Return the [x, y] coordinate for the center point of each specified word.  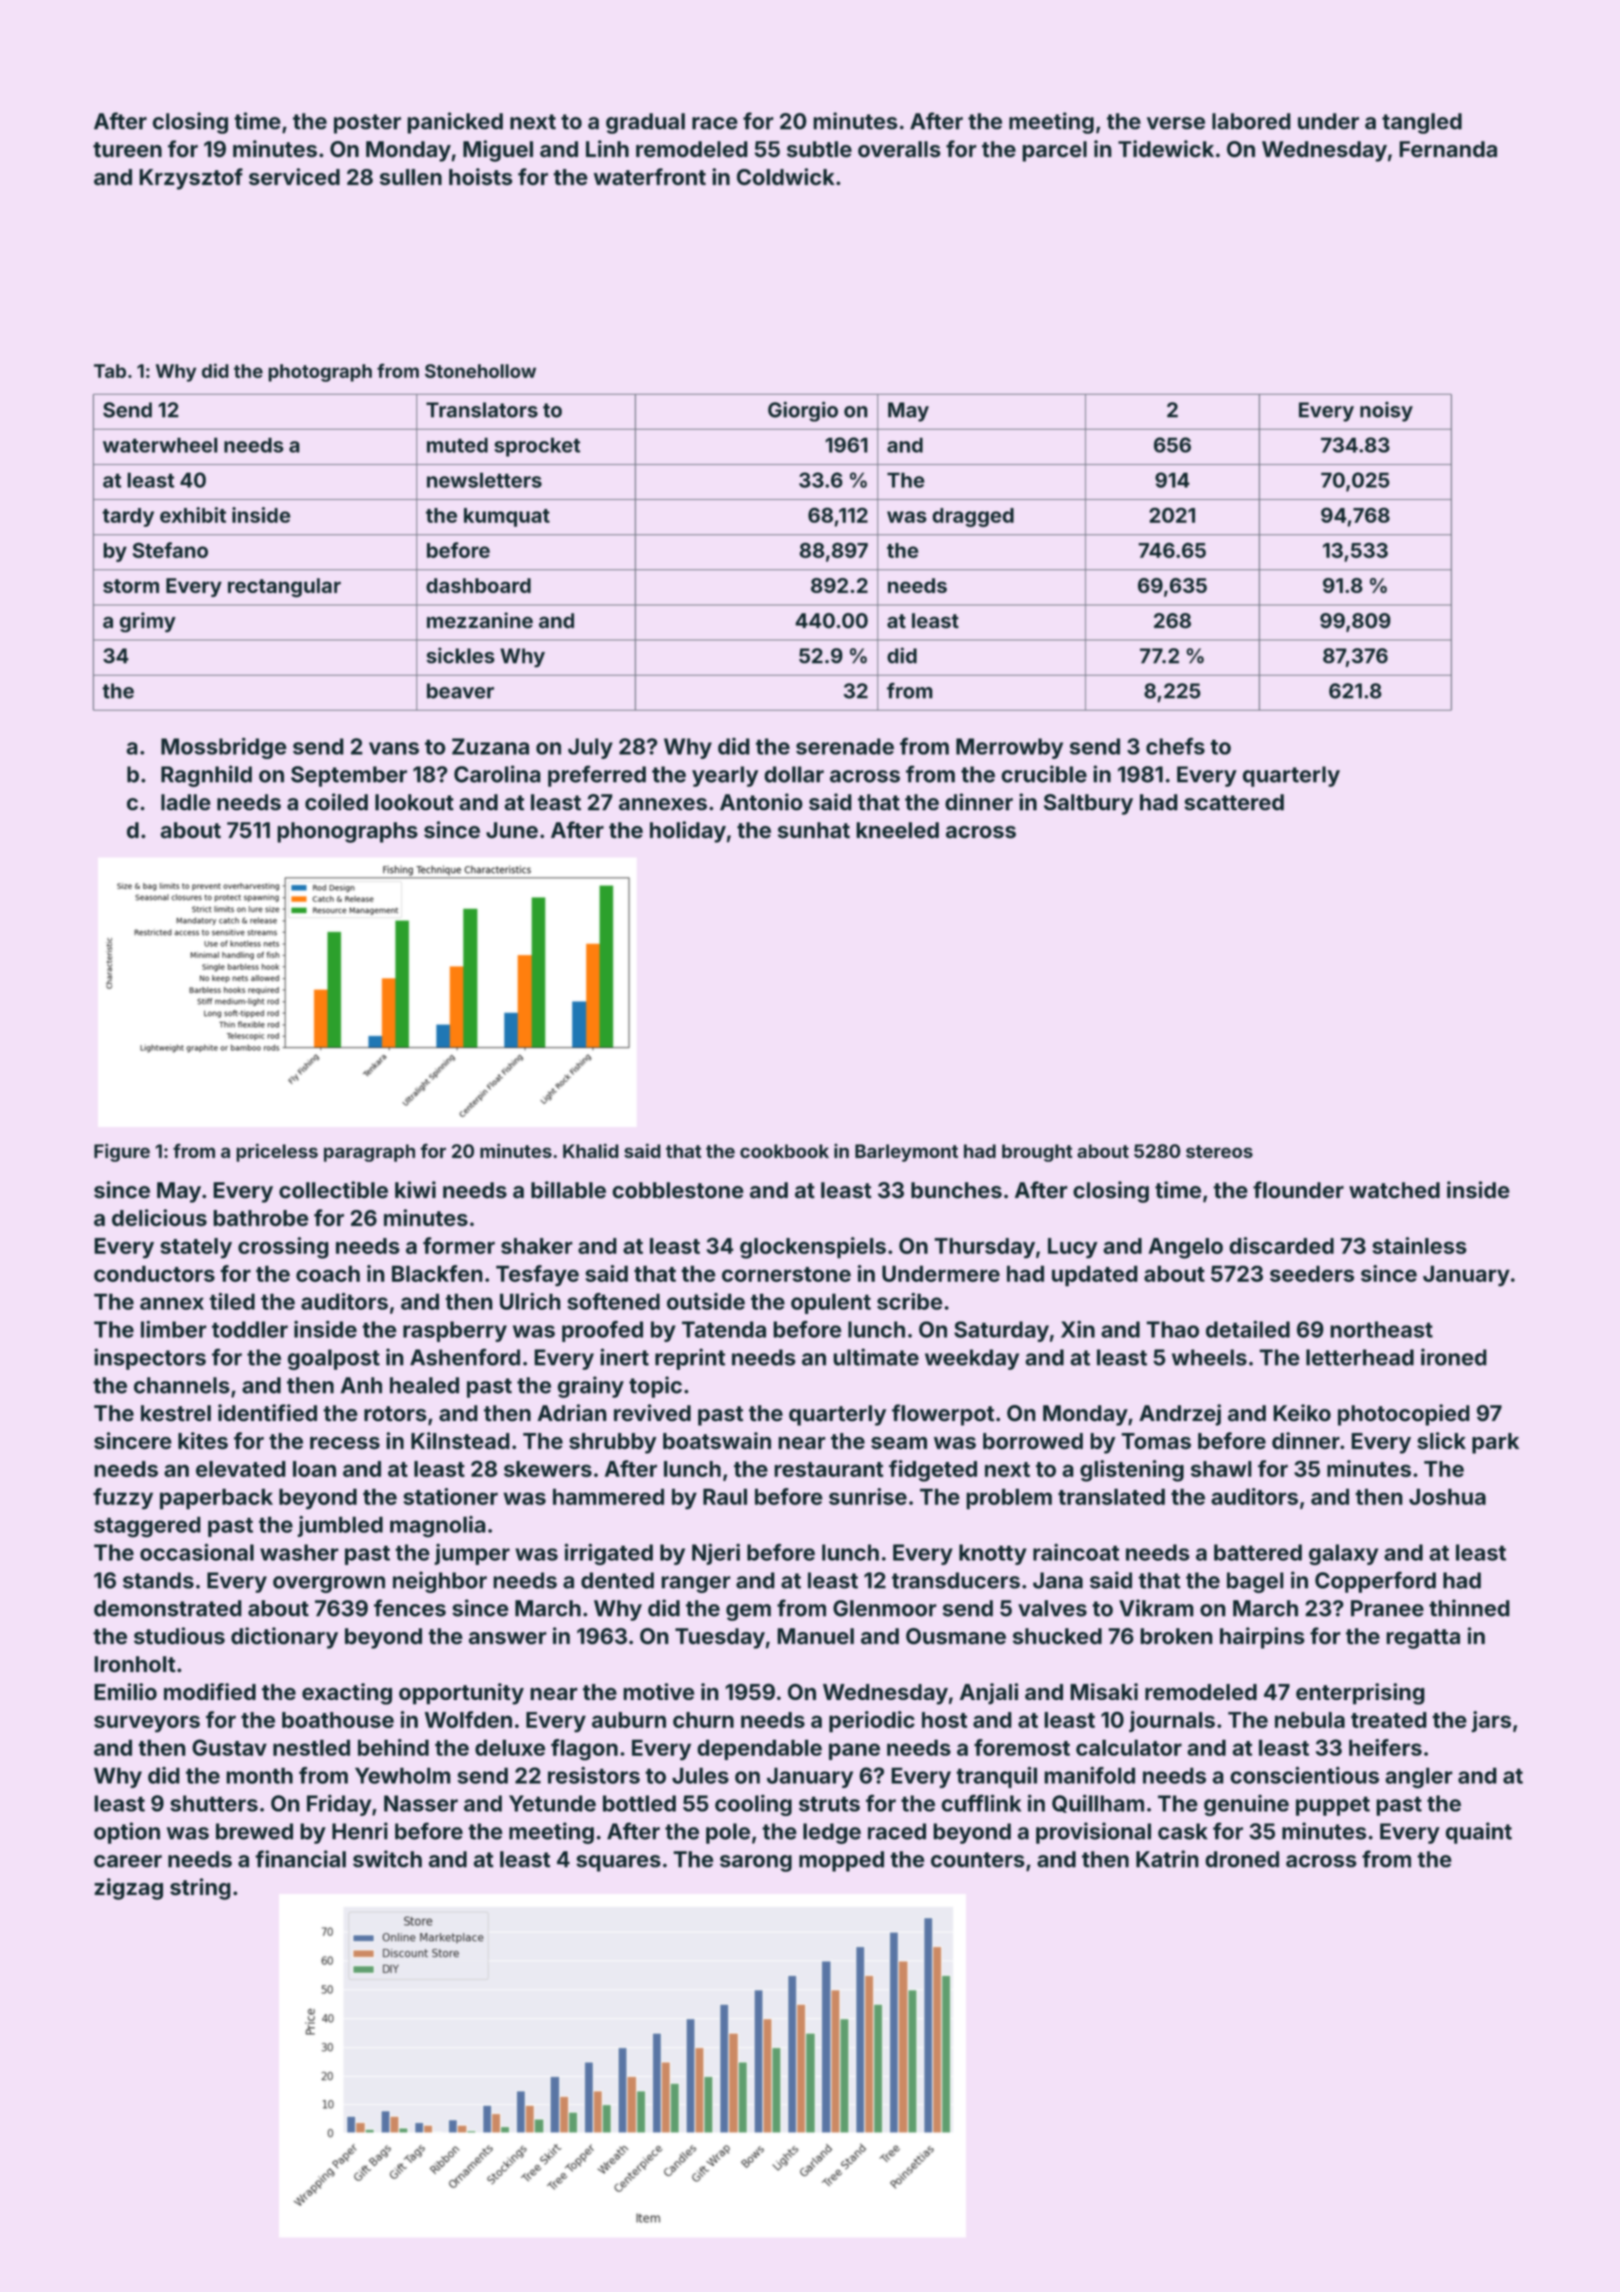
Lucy [1073, 1248]
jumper [472, 1554]
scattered [1234, 802]
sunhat [814, 830]
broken [1176, 1636]
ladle [186, 802]
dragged [973, 517]
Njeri [716, 1554]
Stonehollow [480, 371]
